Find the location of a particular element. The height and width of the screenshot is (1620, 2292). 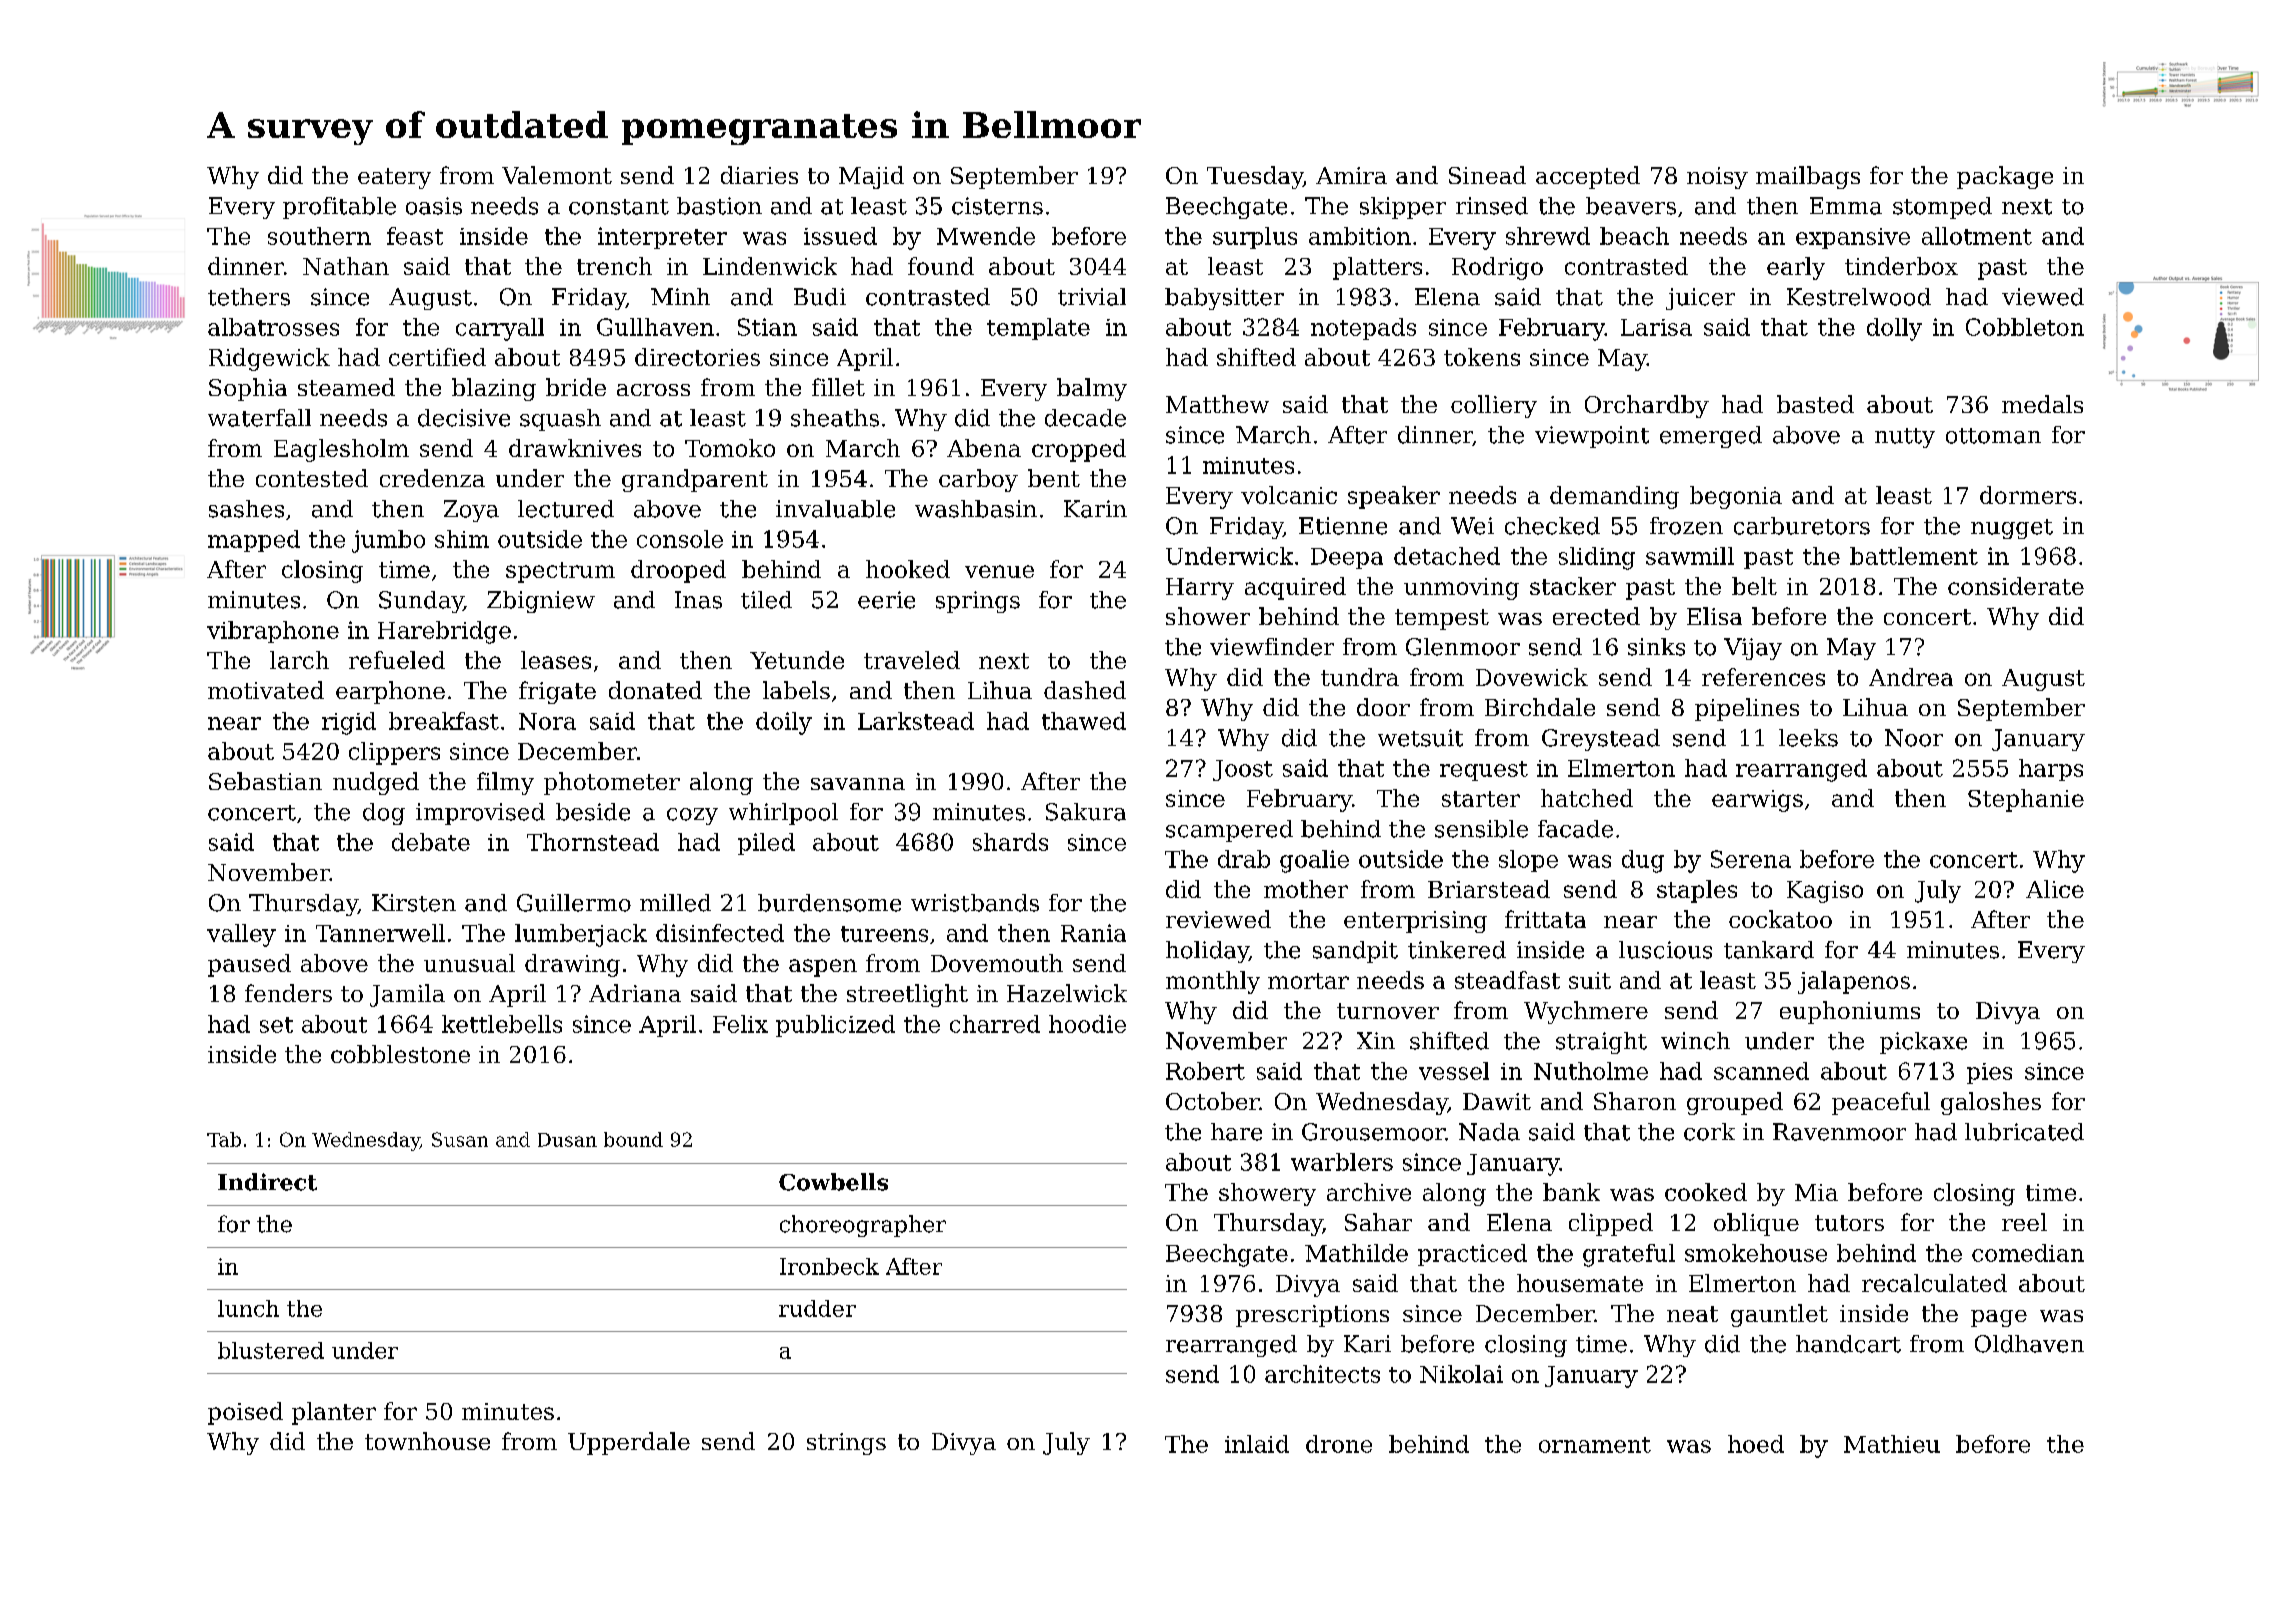

milled is located at coordinates (675, 903).
